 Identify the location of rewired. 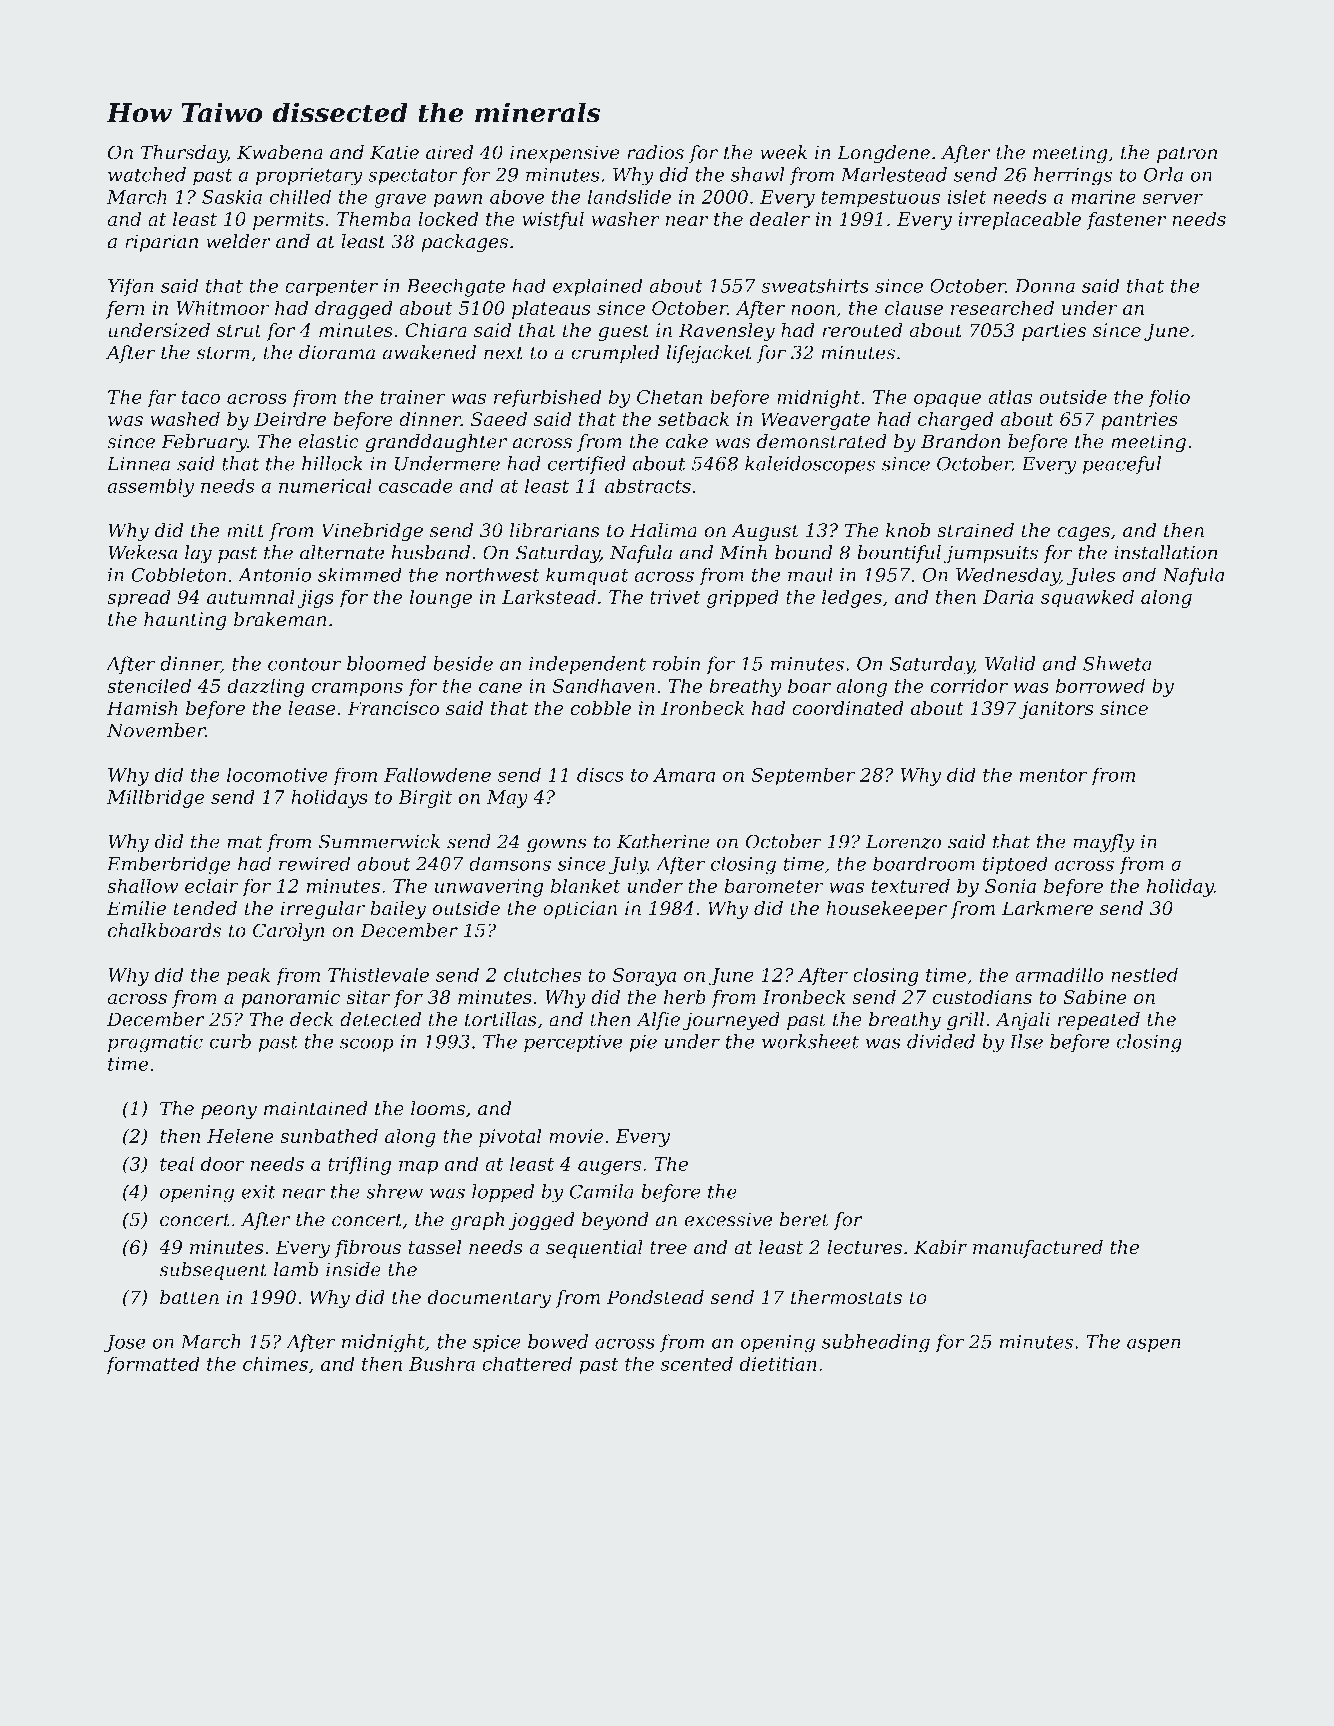
(314, 863).
